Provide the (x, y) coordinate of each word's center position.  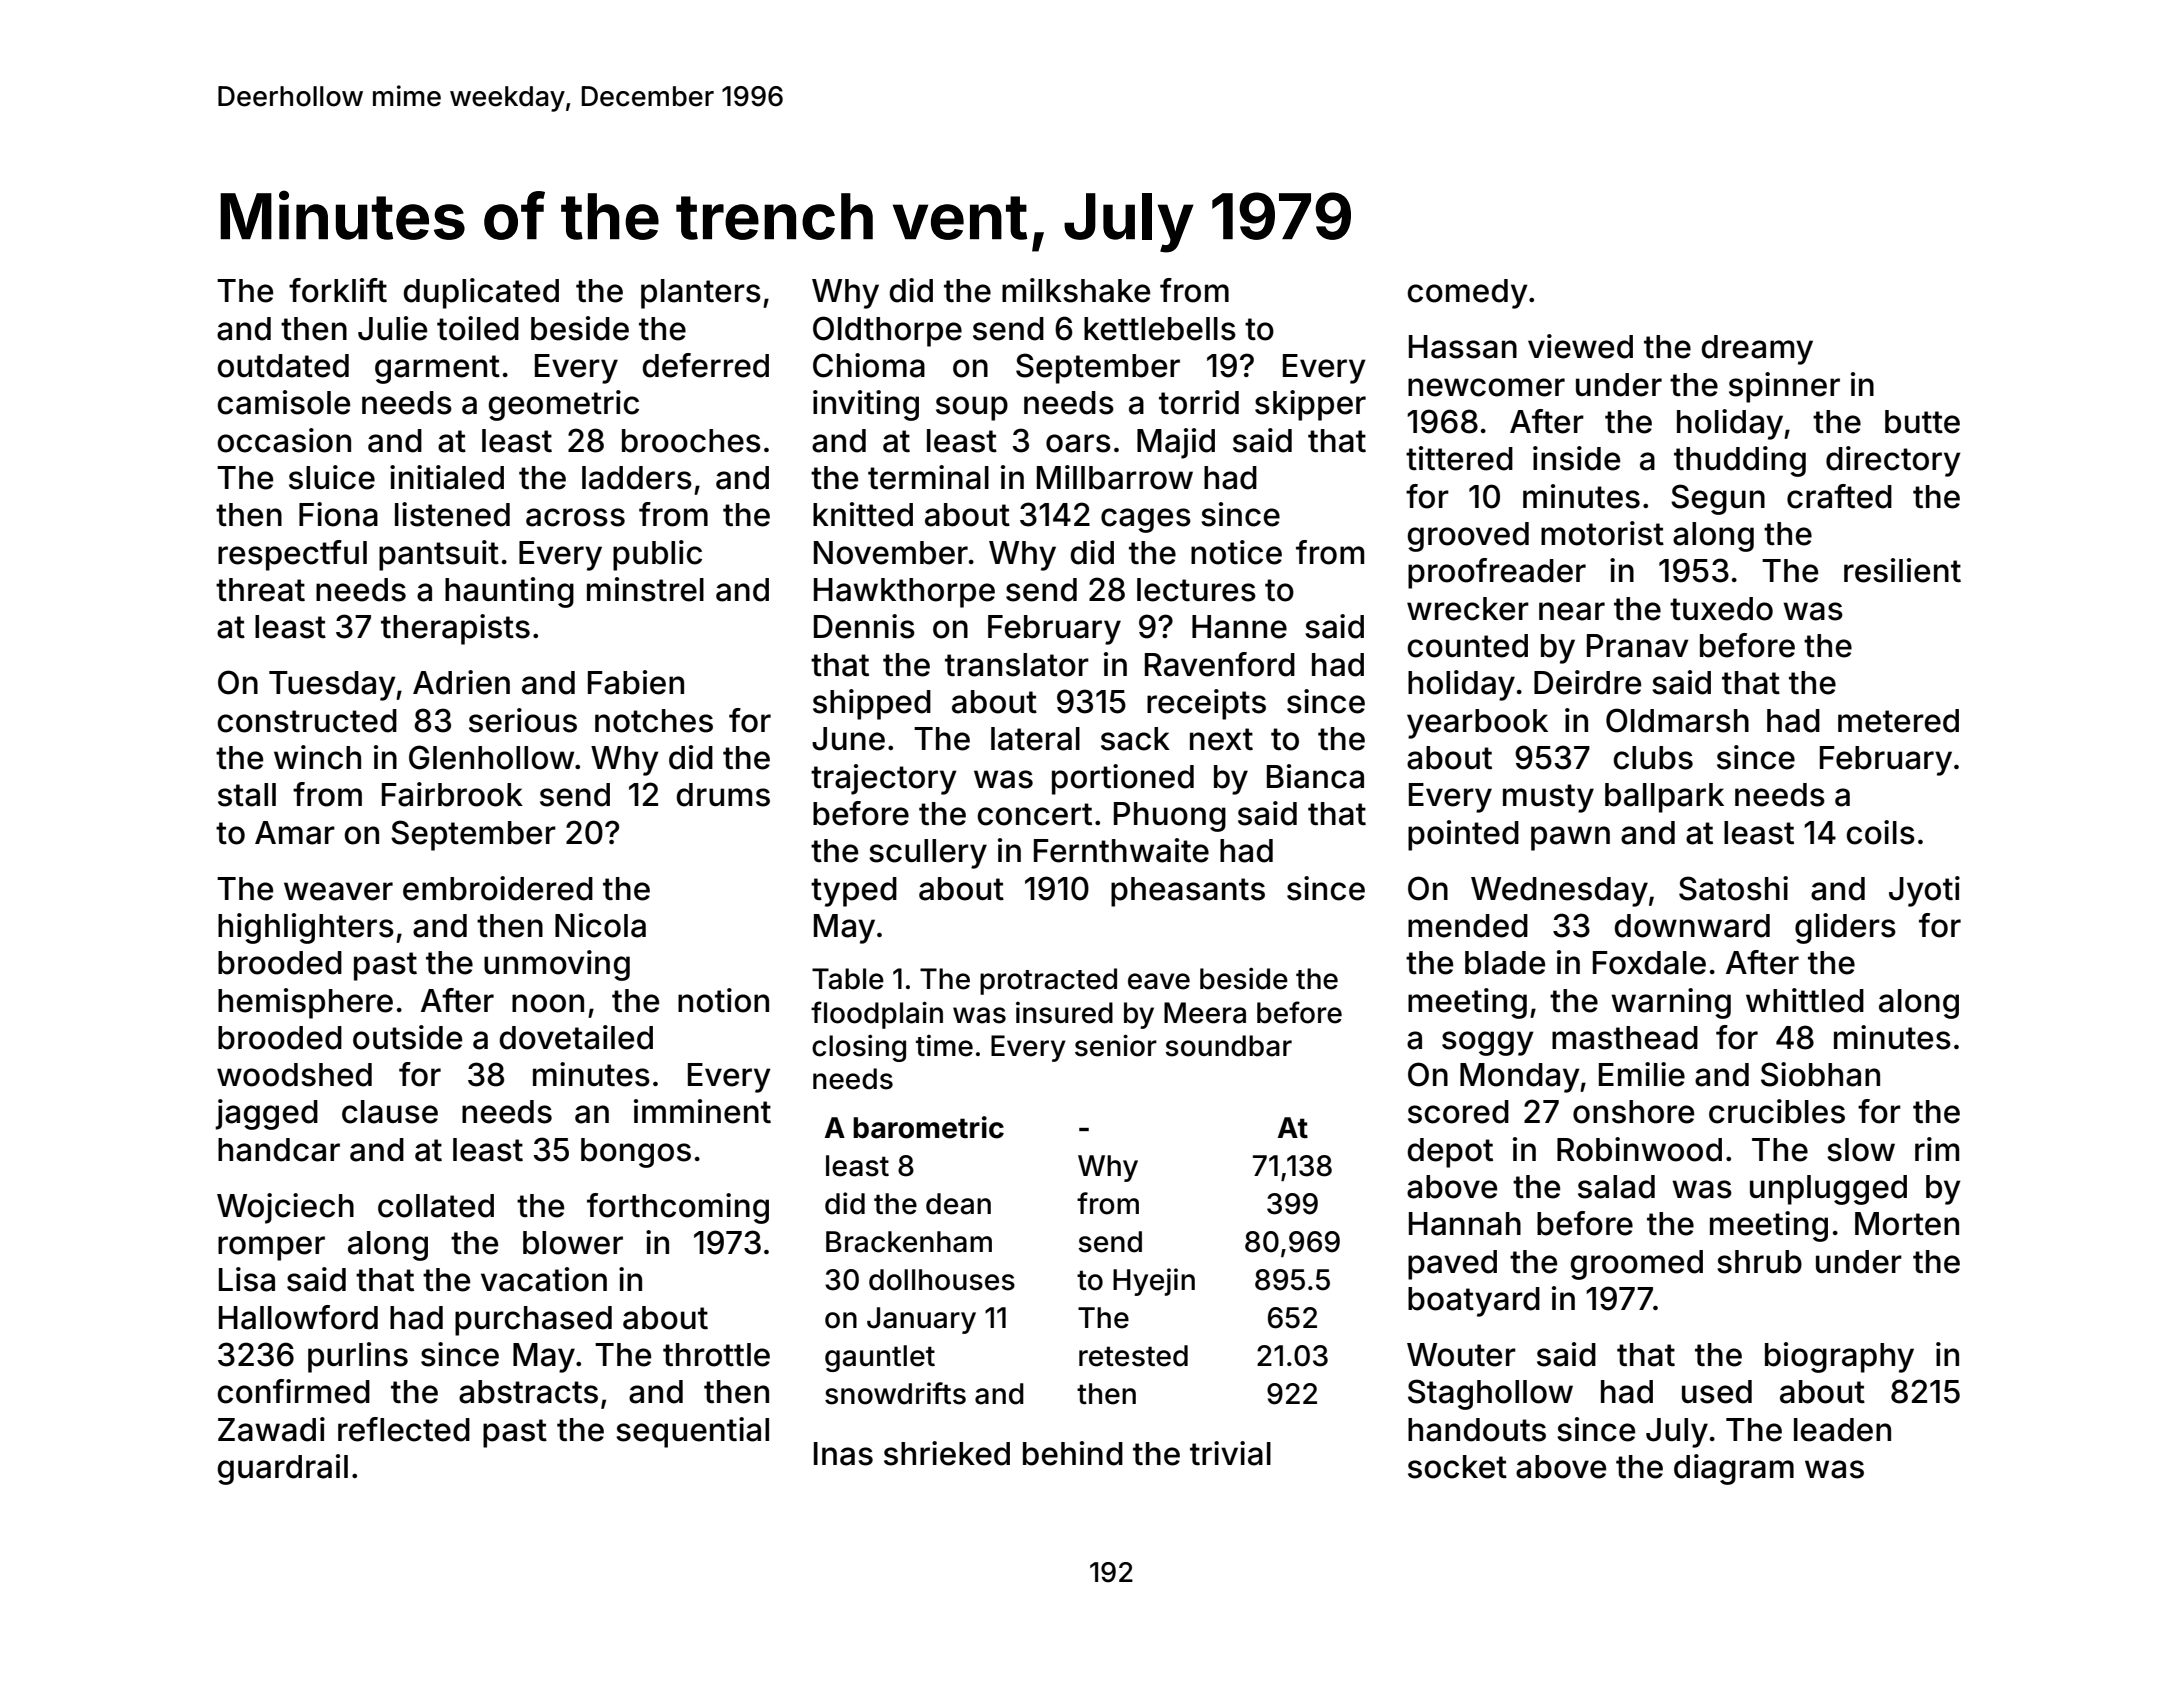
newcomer (1486, 387)
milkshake (1076, 290)
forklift (338, 290)
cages (1146, 520)
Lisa (247, 1279)
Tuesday (332, 686)
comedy (1467, 294)
